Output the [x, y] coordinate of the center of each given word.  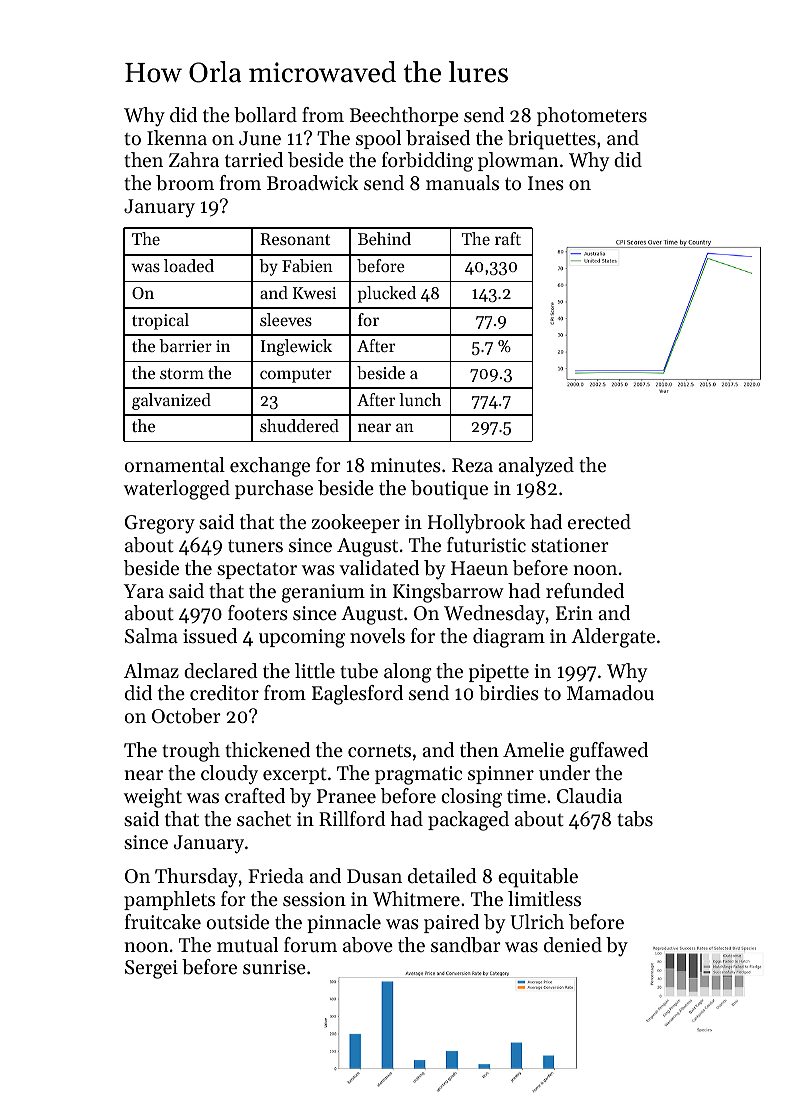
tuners [255, 546]
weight [153, 798]
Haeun [479, 568]
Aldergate [613, 638]
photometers [592, 116]
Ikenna [177, 138]
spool [378, 139]
